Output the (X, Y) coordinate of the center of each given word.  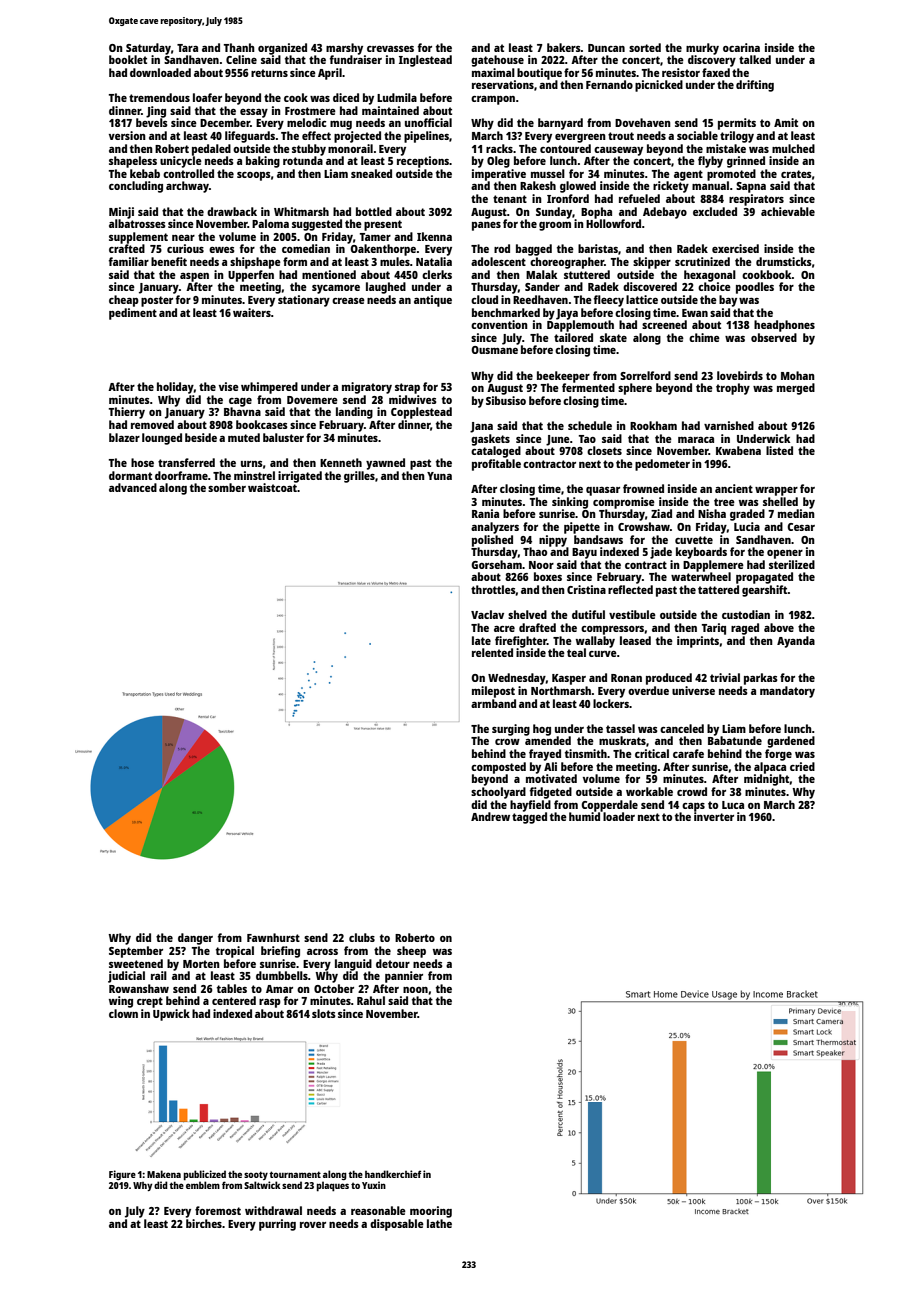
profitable (496, 465)
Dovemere (312, 400)
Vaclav (487, 614)
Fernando (609, 84)
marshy (344, 49)
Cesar (801, 527)
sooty (256, 1175)
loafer (207, 97)
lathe (439, 1223)
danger (195, 939)
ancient (734, 488)
